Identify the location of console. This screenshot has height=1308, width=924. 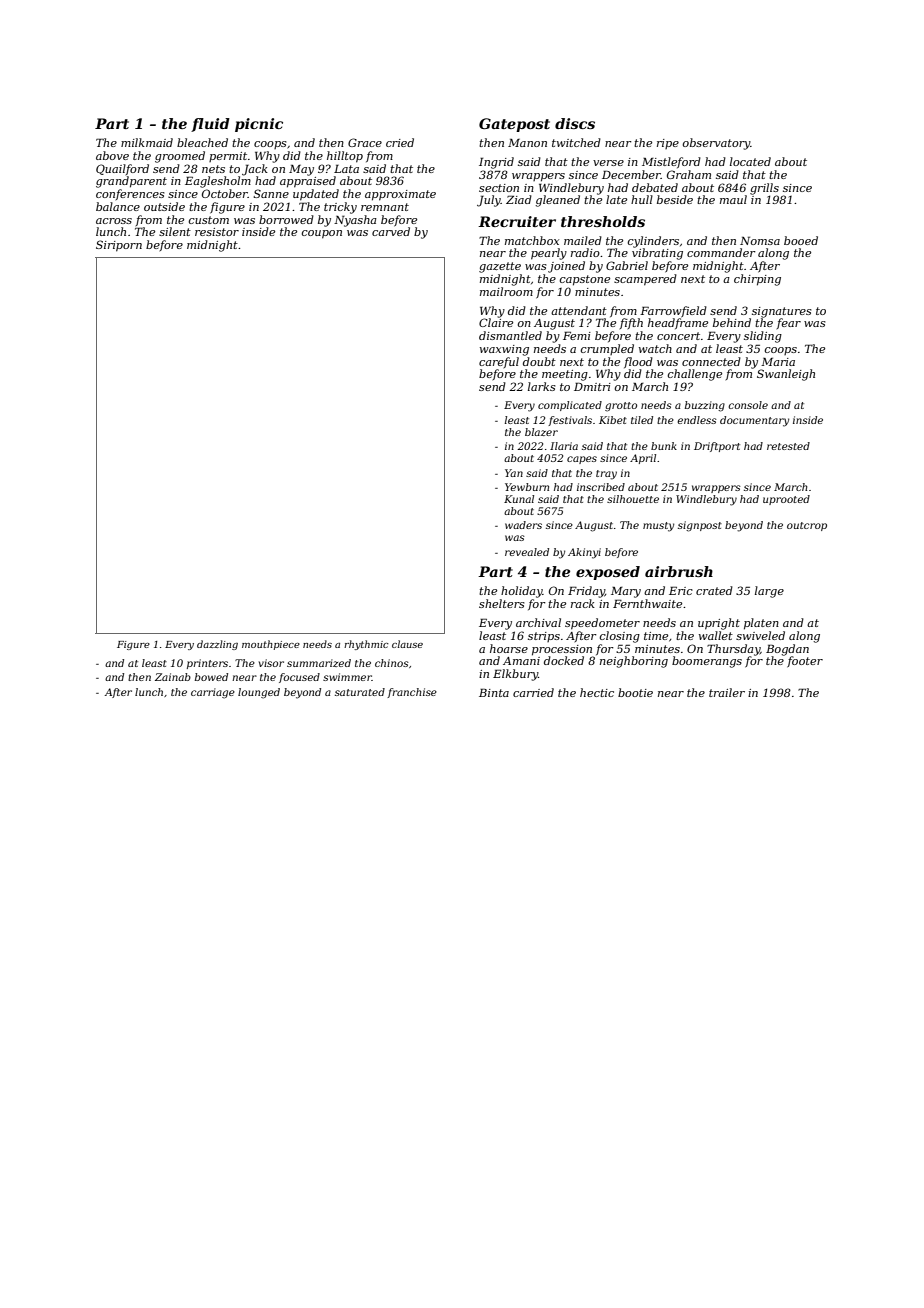
(748, 405).
